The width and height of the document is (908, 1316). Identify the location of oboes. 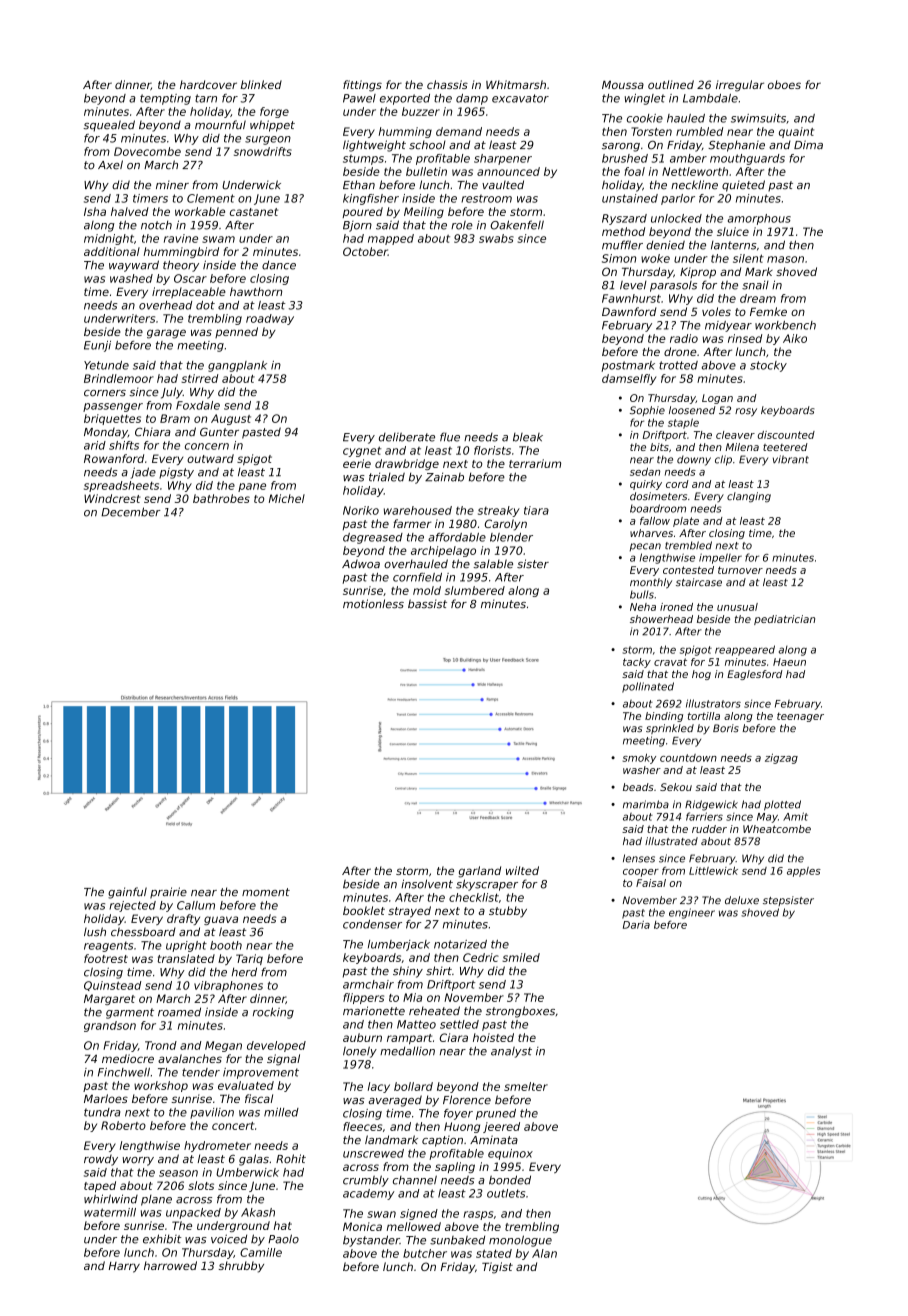
(784, 84).
